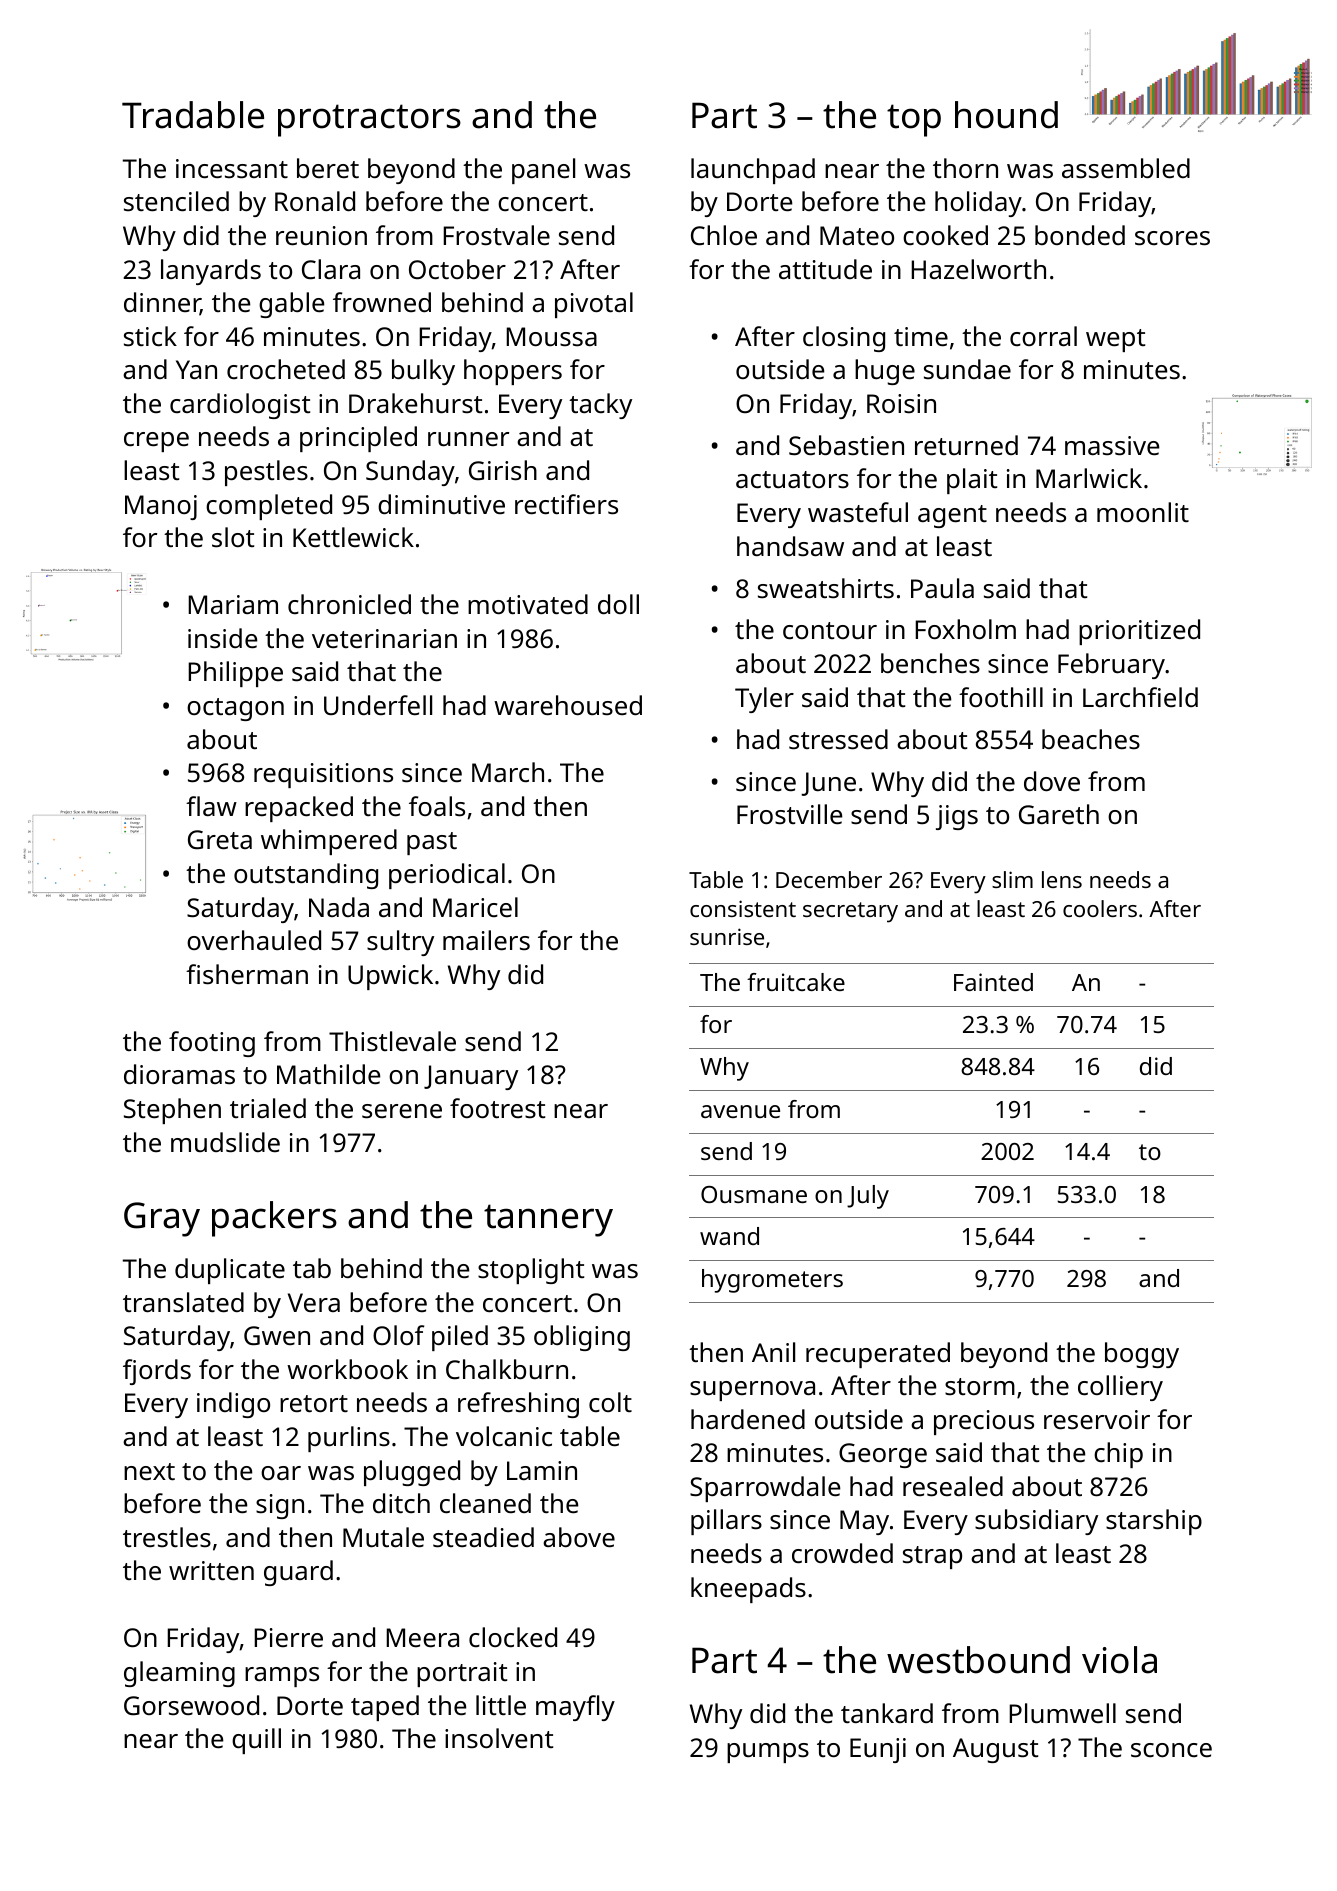 This screenshot has width=1337, height=1891. Describe the element at coordinates (980, 1386) in the screenshot. I see `storm` at that location.
